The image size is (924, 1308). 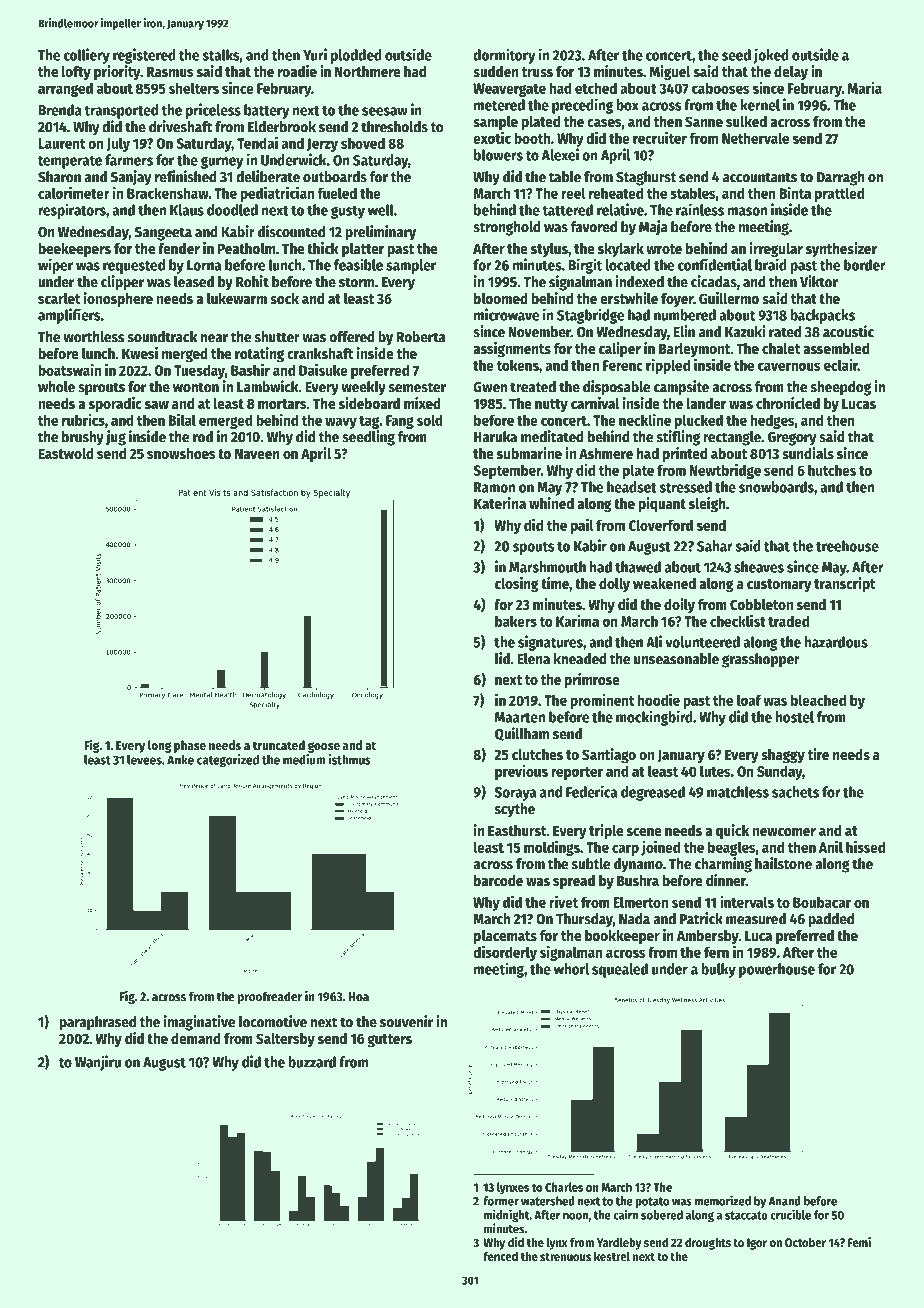 What do you see at coordinates (729, 298) in the screenshot?
I see `Guillermo` at bounding box center [729, 298].
